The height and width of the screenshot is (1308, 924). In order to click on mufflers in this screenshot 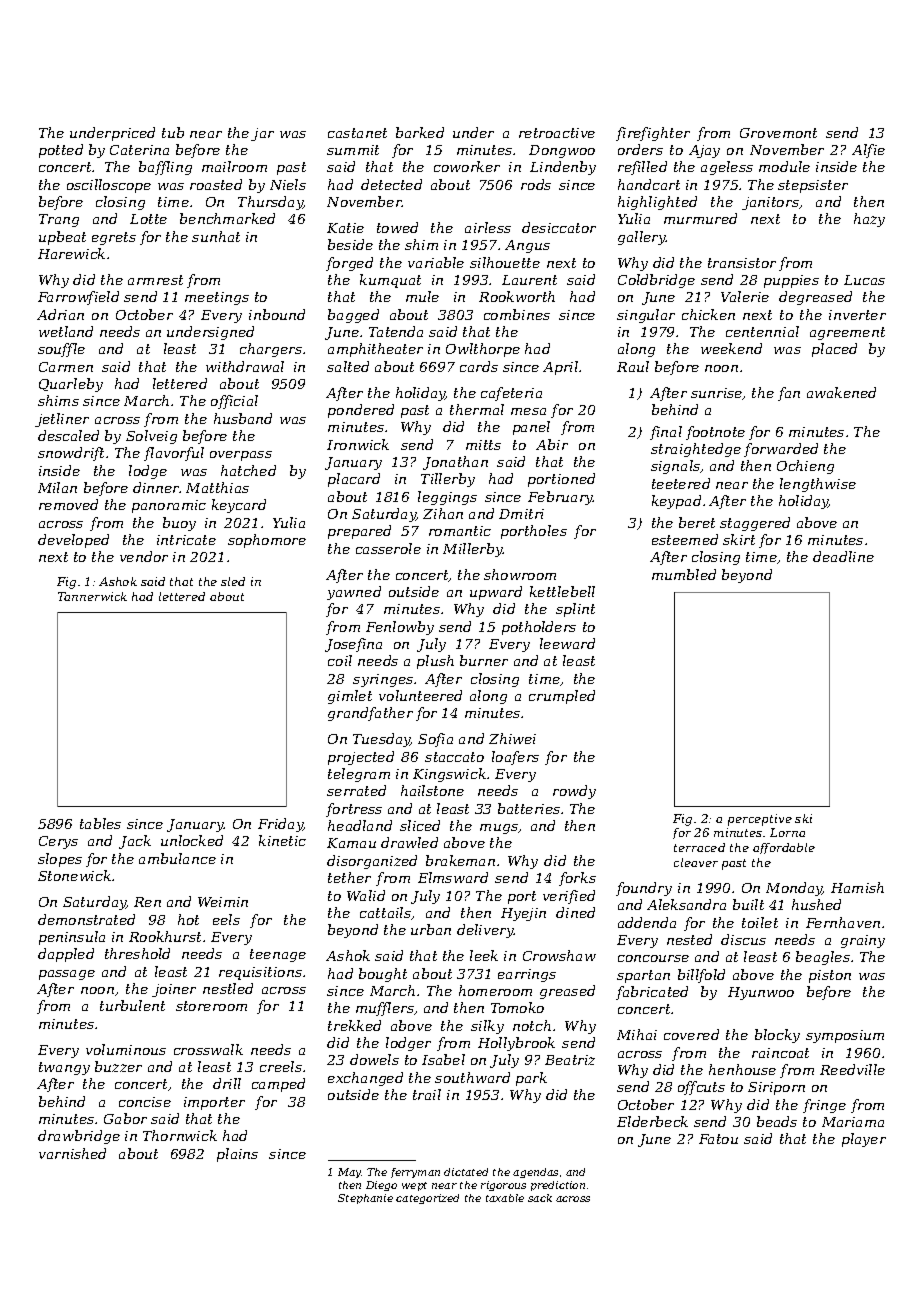, I will do `click(385, 1009)`.
